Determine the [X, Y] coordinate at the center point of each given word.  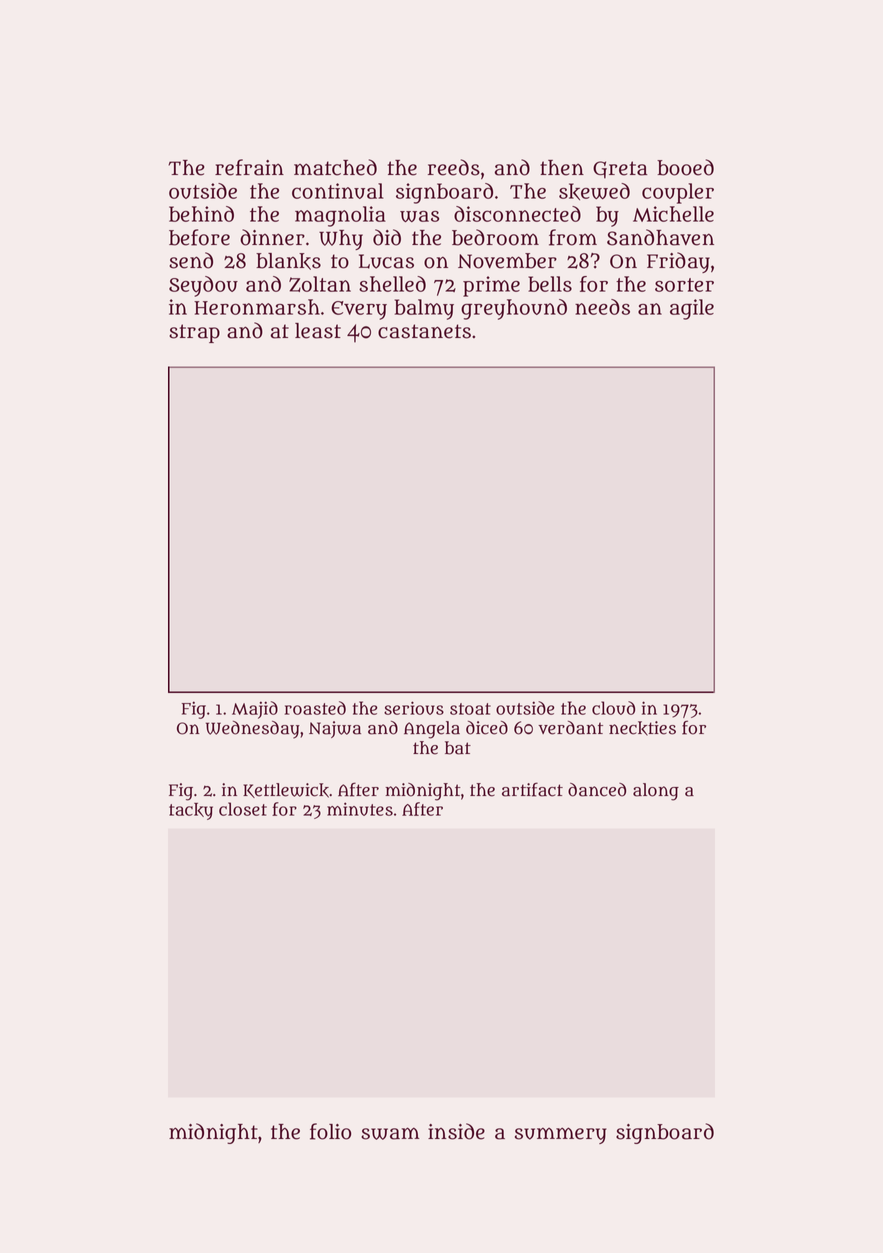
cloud [613, 708]
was [419, 216]
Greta [620, 170]
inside [456, 1131]
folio [330, 1131]
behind [201, 214]
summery [560, 1135]
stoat [470, 709]
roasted [315, 708]
